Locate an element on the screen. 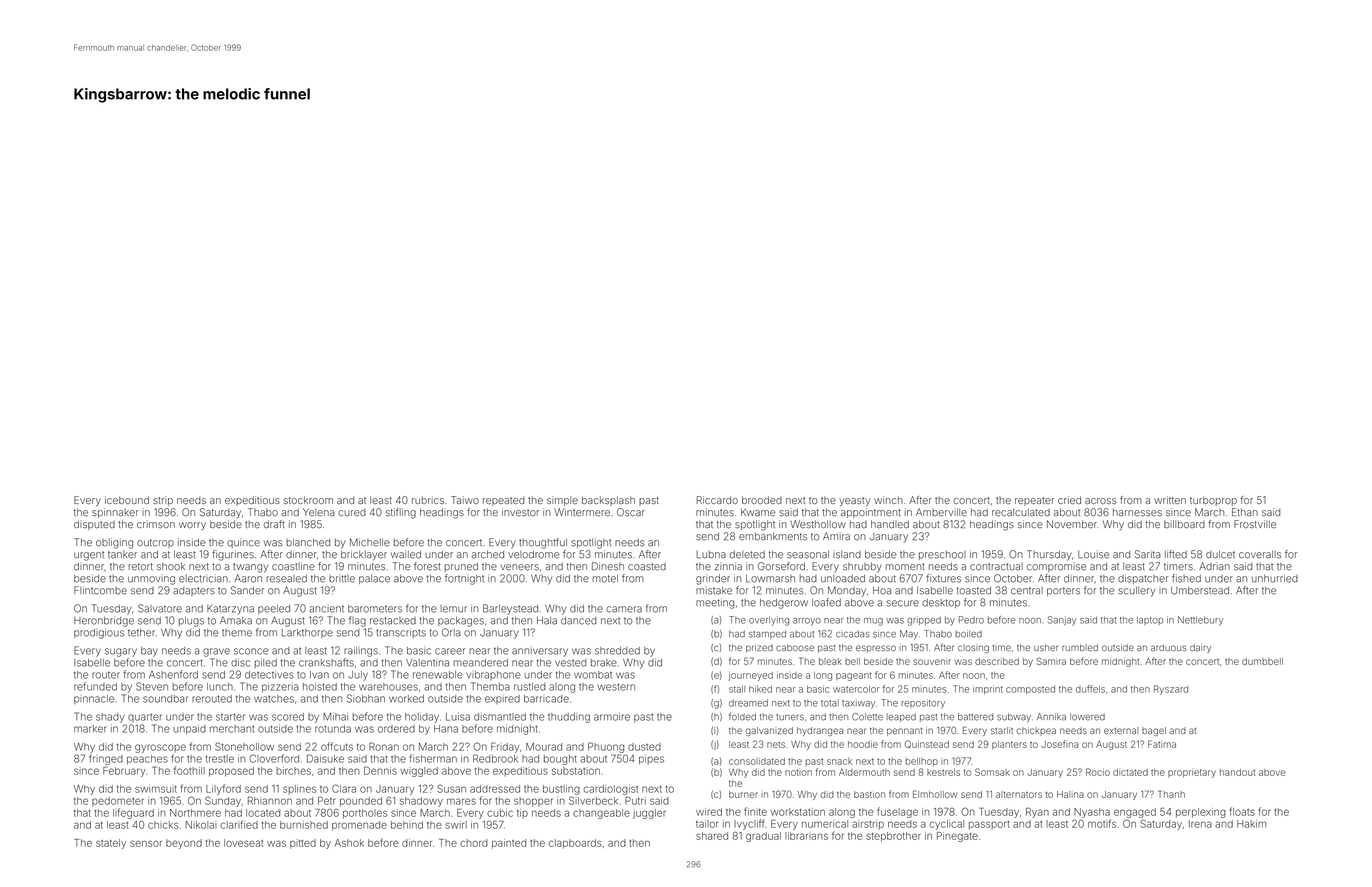 Image resolution: width=1372 pixels, height=887 pixels. railings is located at coordinates (361, 651).
